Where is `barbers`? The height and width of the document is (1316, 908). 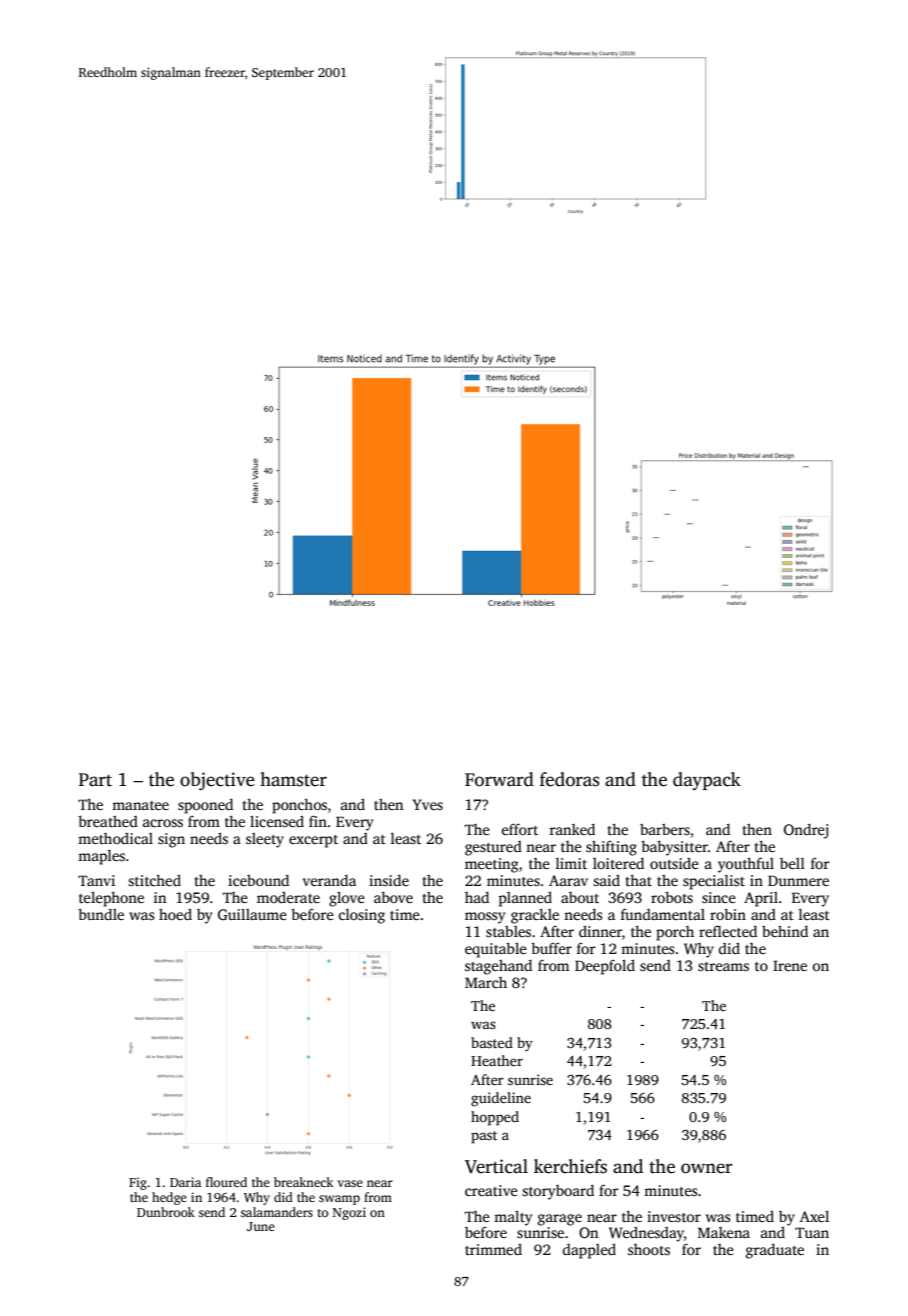
barbers is located at coordinates (665, 829).
